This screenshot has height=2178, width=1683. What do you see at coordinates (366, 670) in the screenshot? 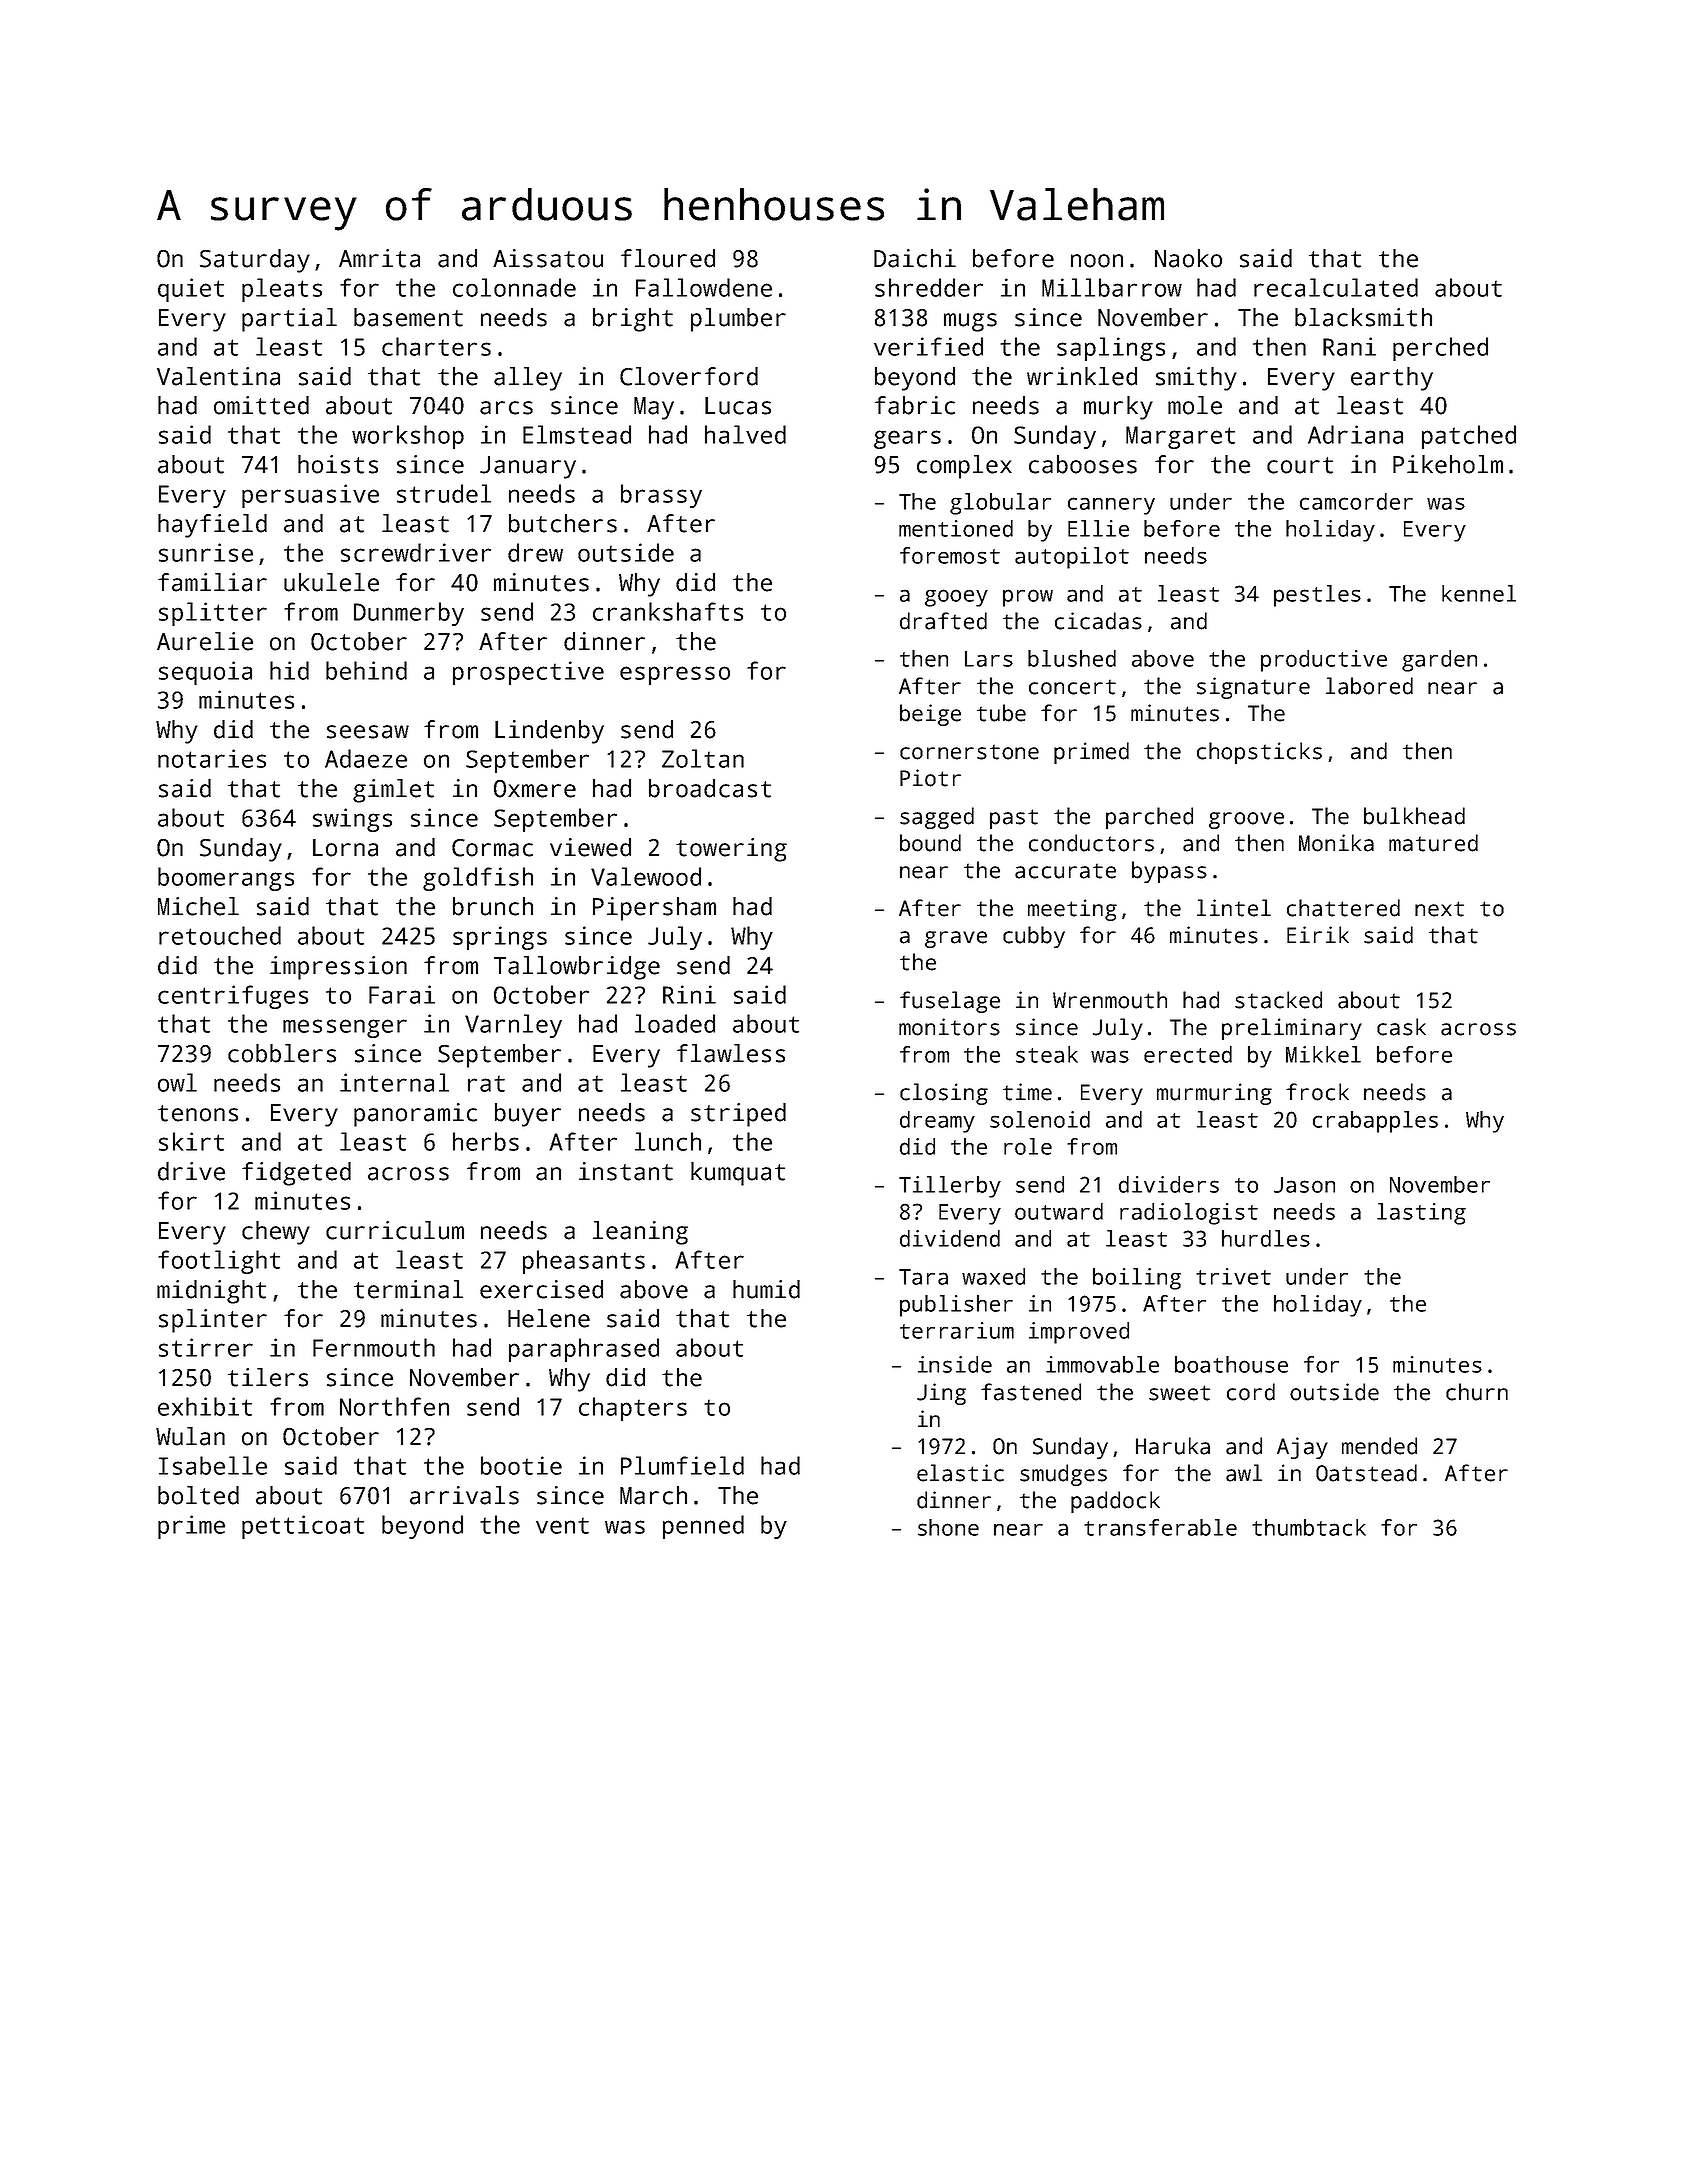
I see `behind` at bounding box center [366, 670].
